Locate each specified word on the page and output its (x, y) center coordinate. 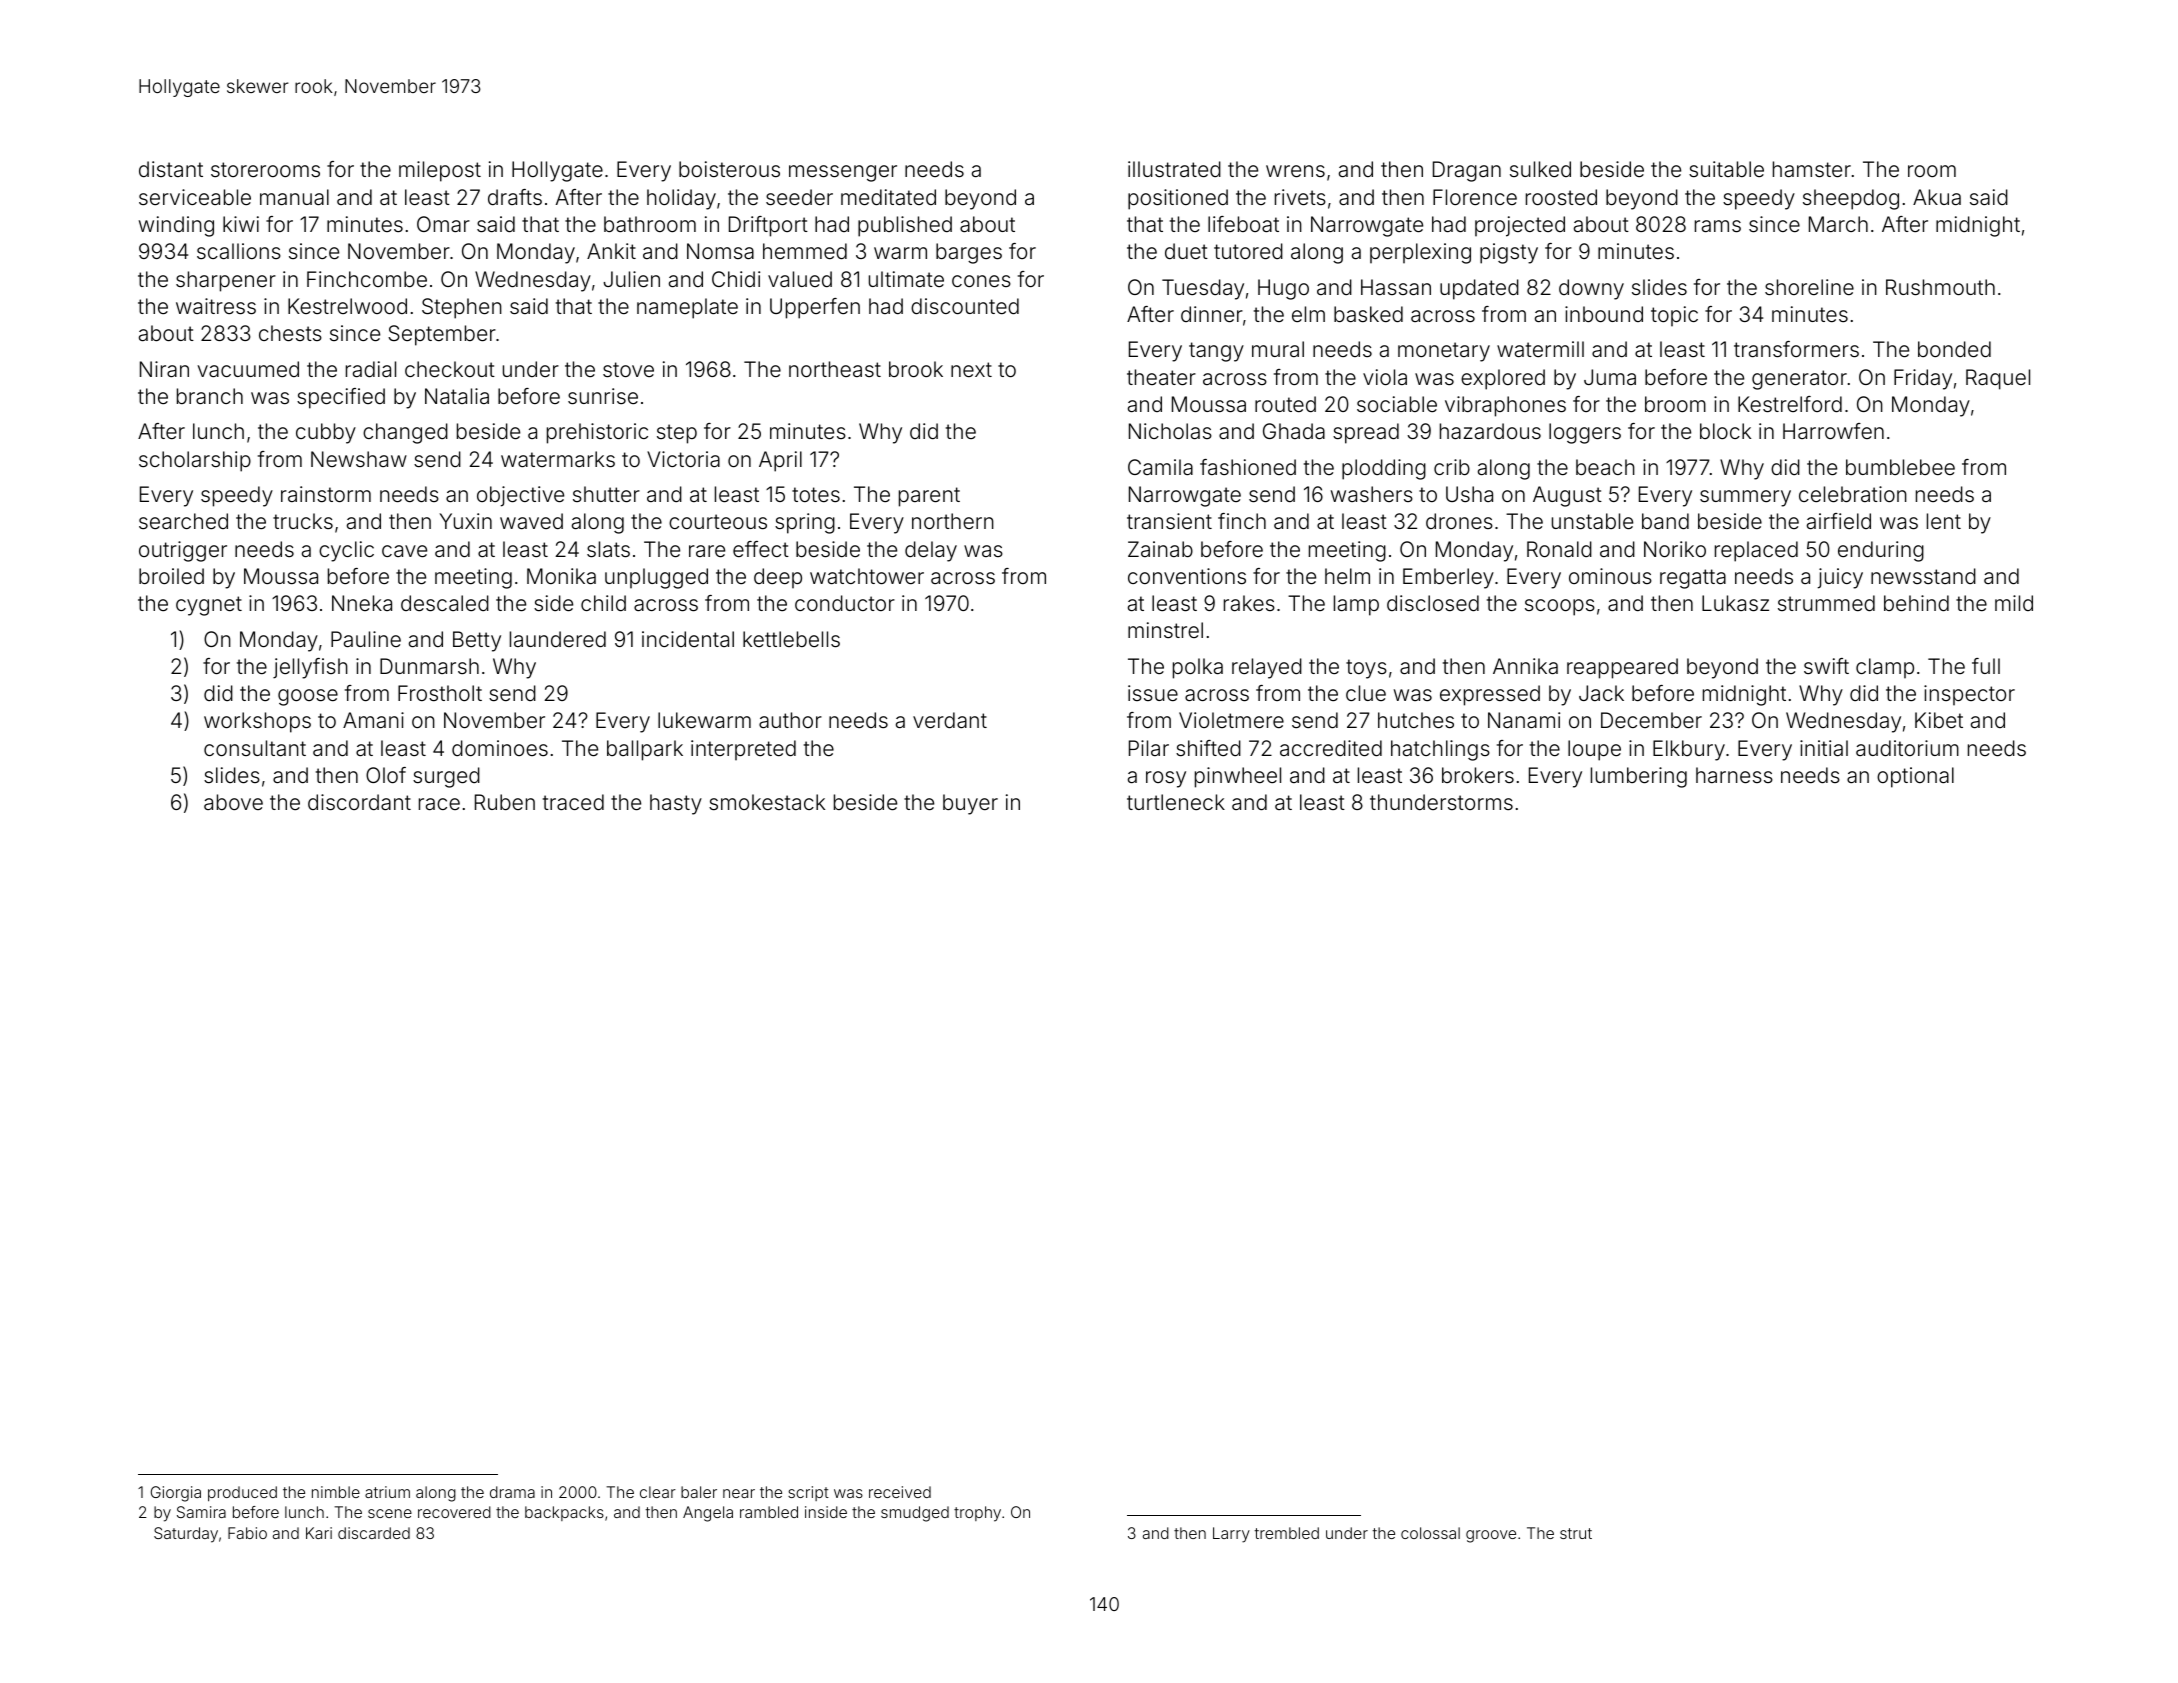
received (900, 1492)
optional (1915, 777)
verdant (950, 720)
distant (171, 169)
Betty (477, 641)
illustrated (1174, 169)
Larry (1231, 1535)
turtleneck (1176, 802)
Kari (319, 1533)
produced (242, 1493)
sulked (1540, 169)
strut (1576, 1533)
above (233, 802)
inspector (1969, 695)
